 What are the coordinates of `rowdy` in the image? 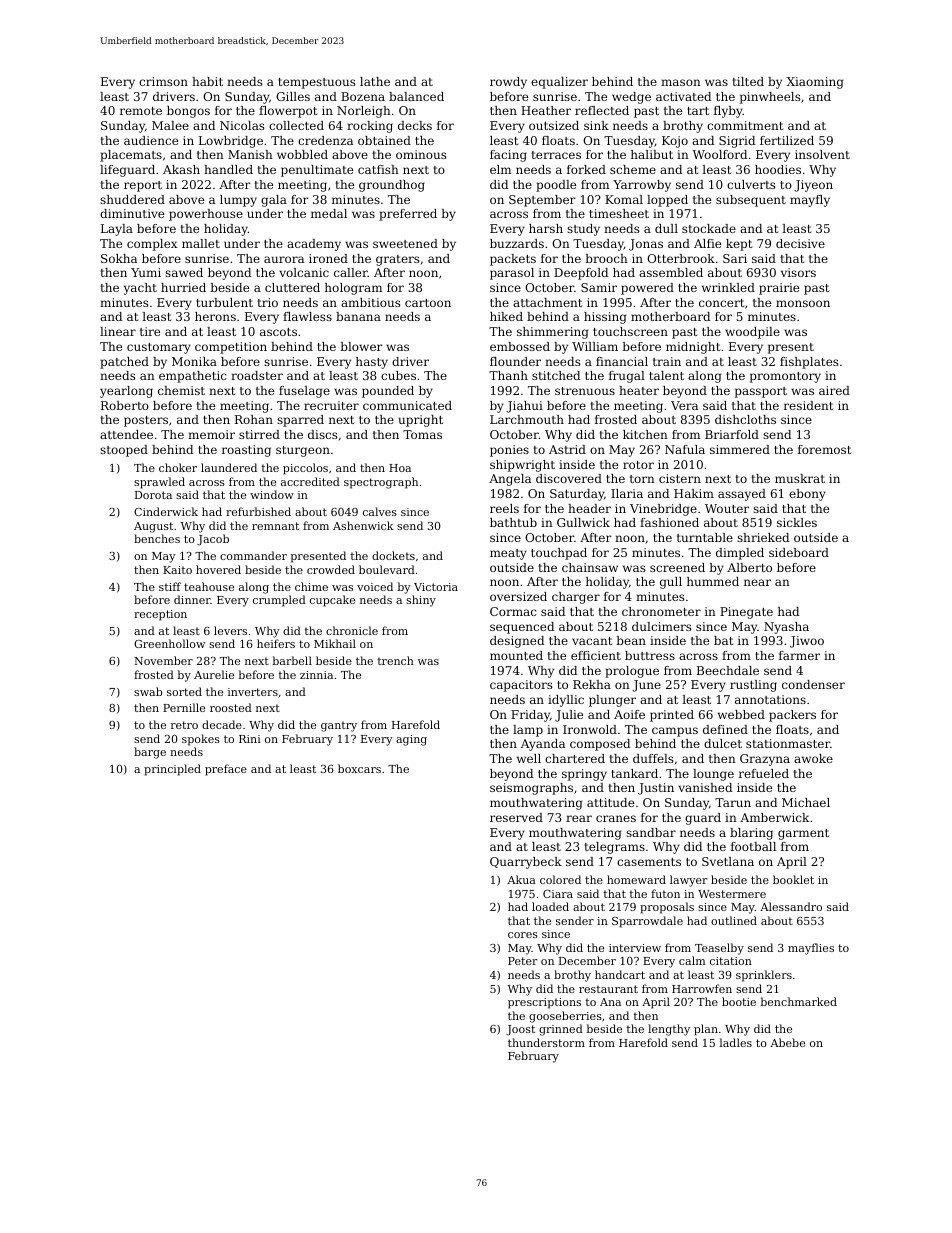 It's located at (508, 83).
